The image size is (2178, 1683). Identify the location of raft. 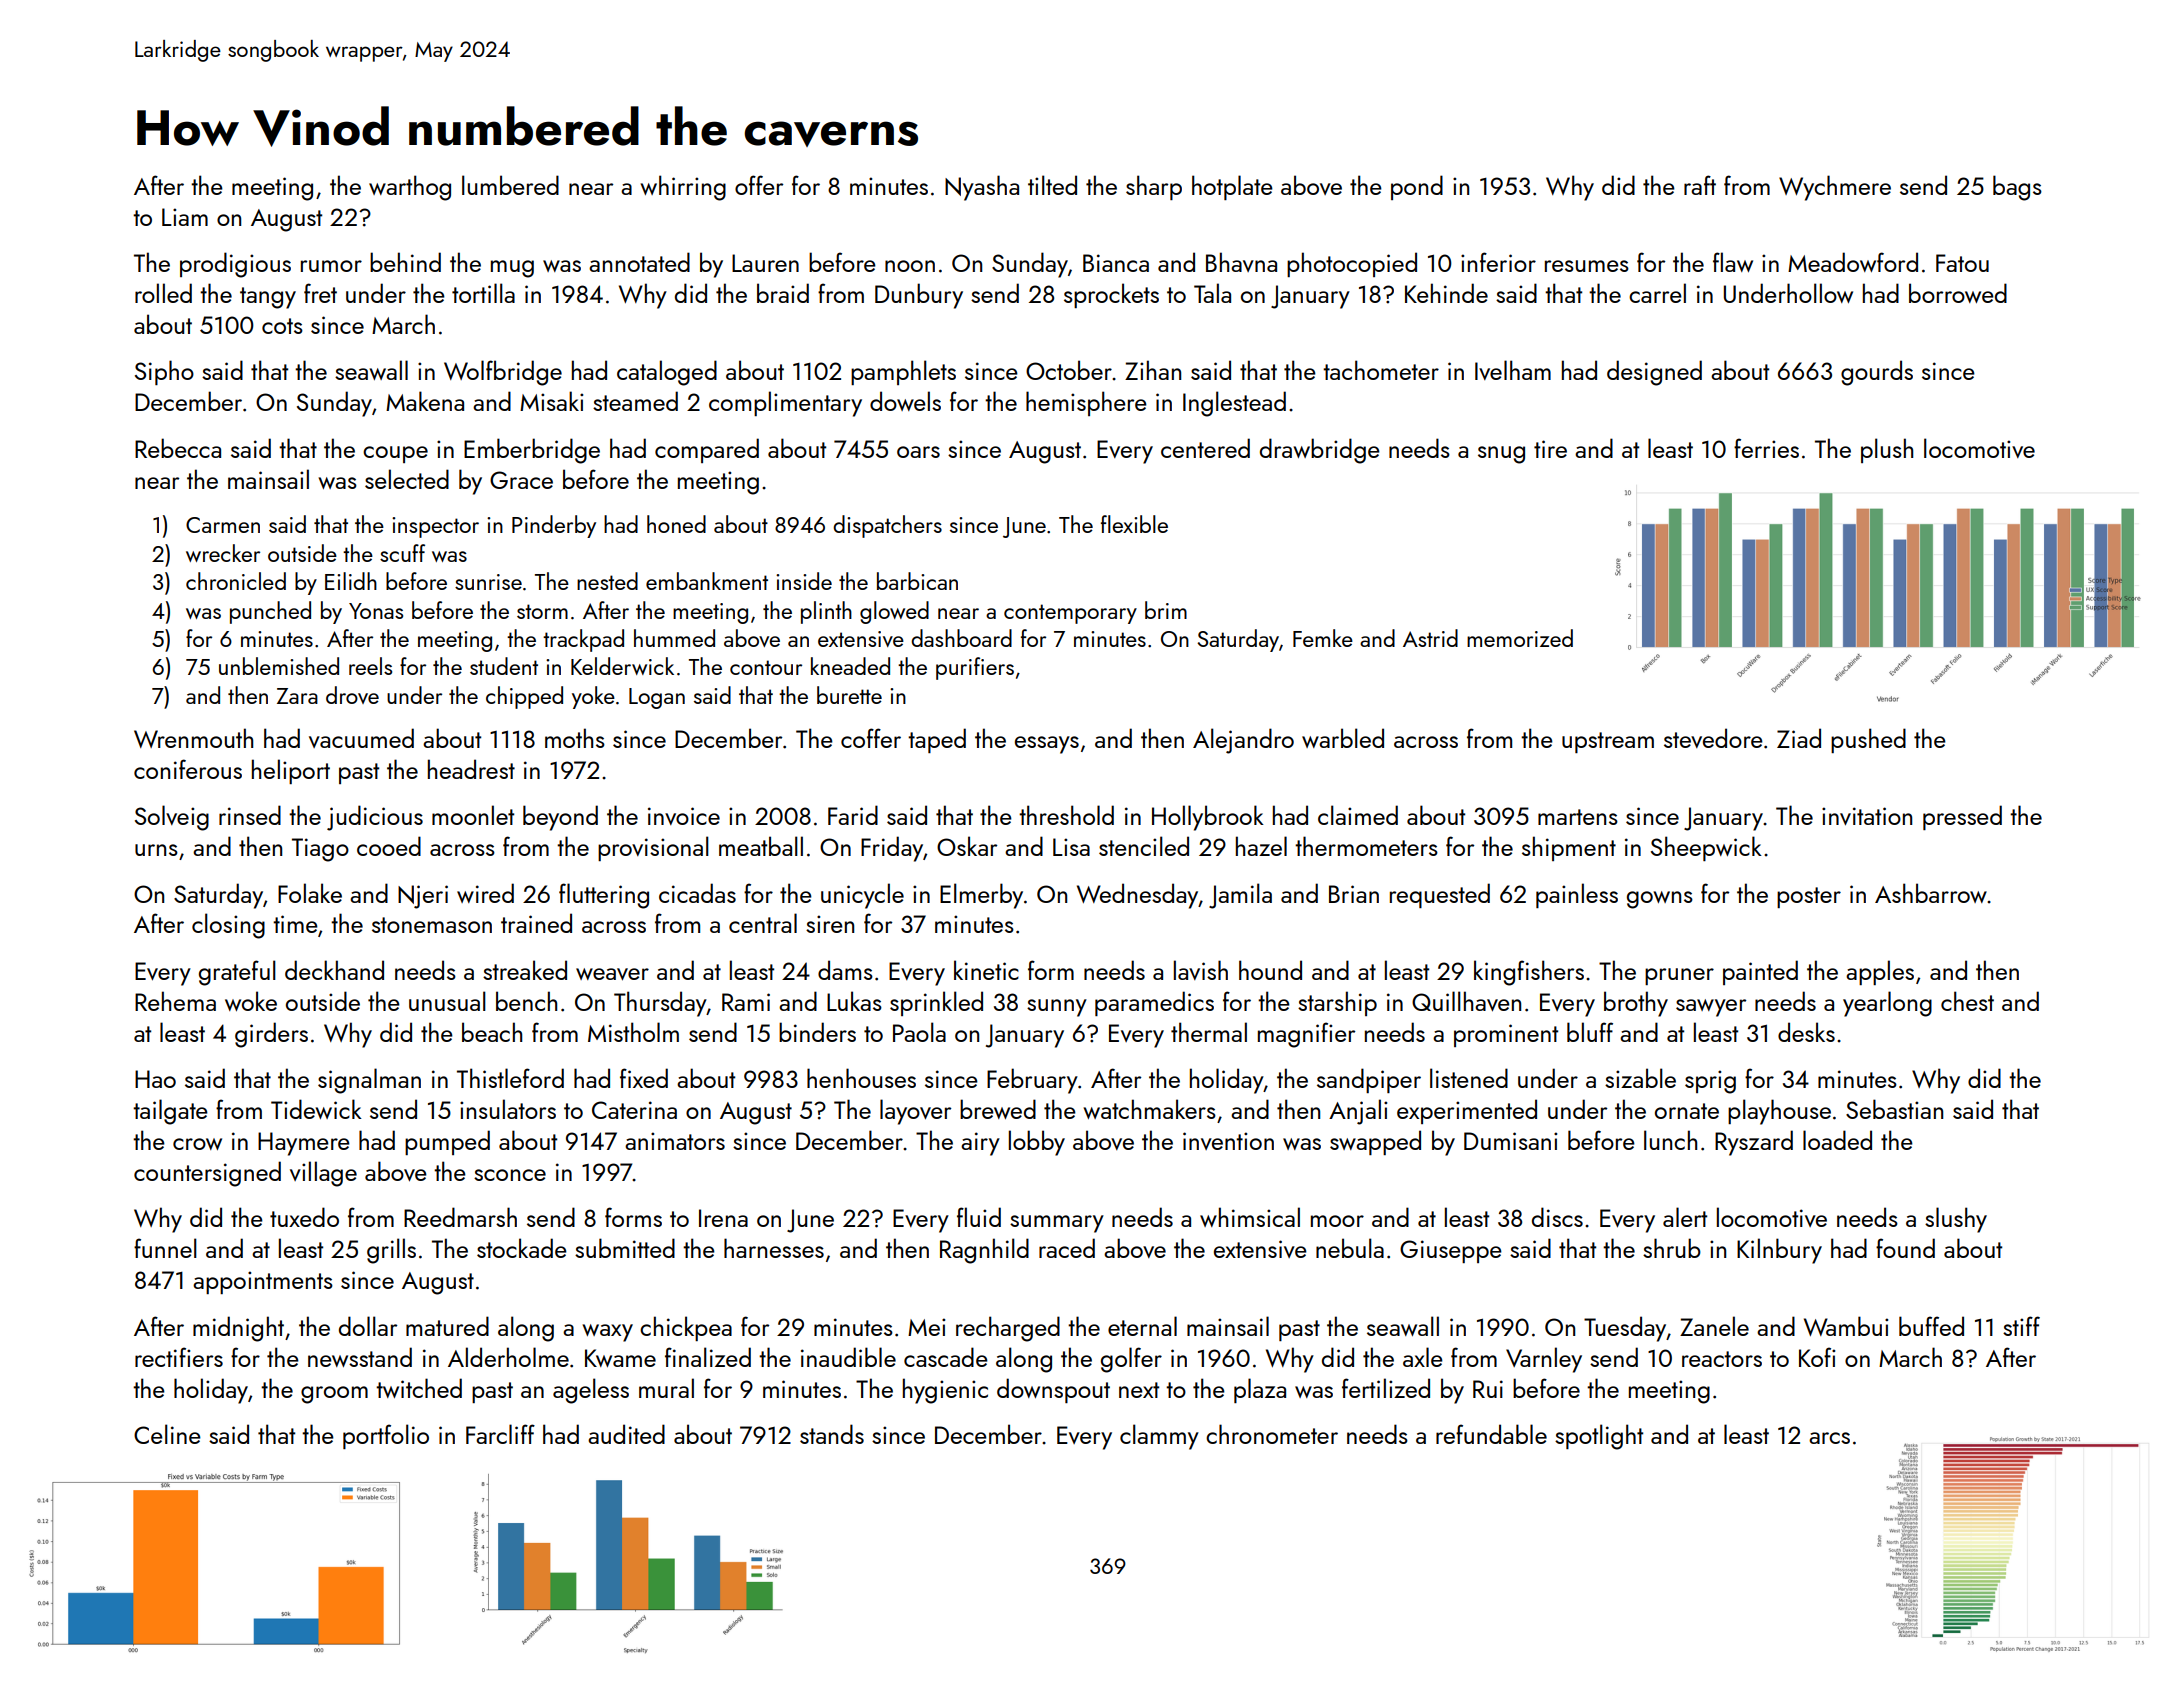
(1700, 185).
